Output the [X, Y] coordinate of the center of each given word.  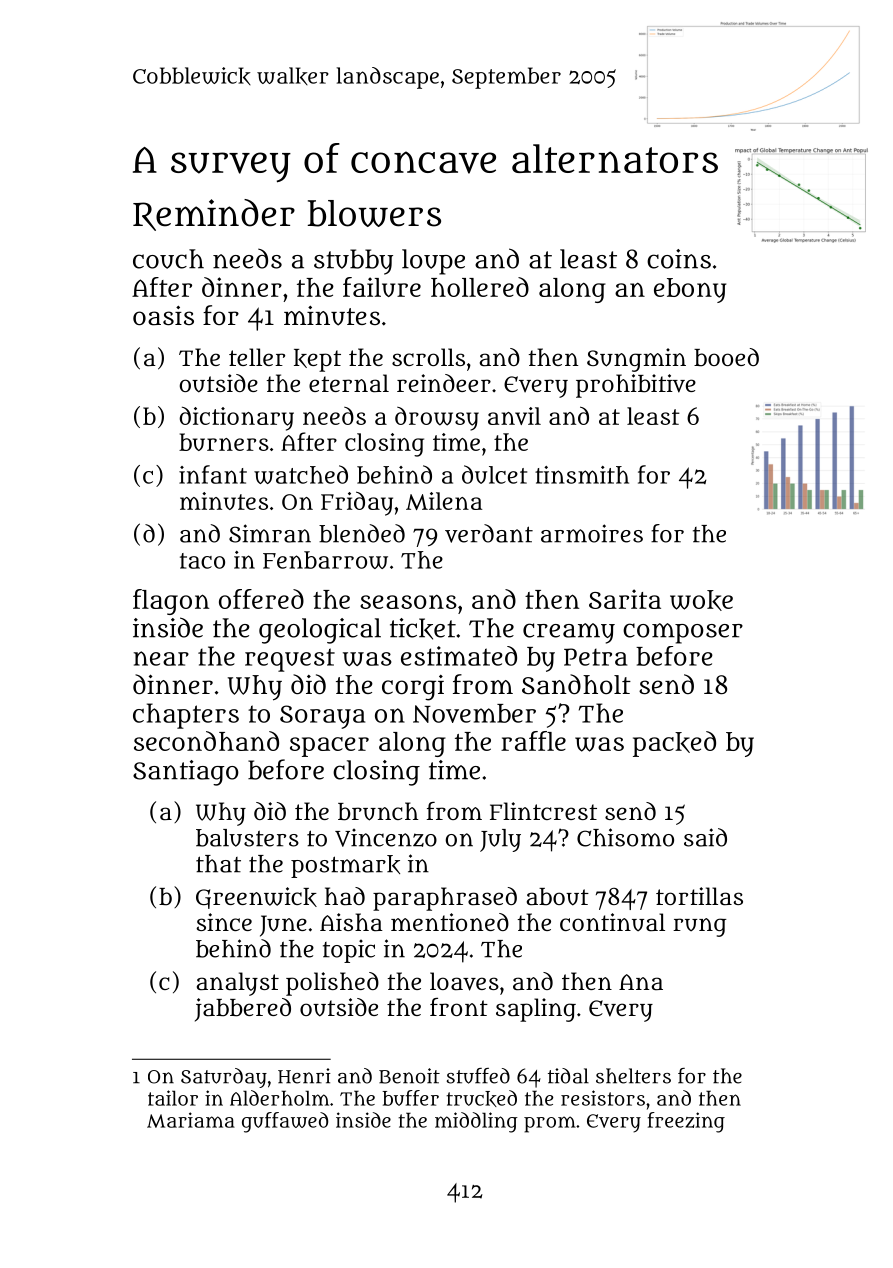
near [161, 658]
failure [382, 287]
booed [726, 357]
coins [679, 259]
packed [674, 744]
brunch [378, 811]
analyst [238, 984]
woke [701, 600]
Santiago [186, 773]
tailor [173, 1098]
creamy [569, 633]
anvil [514, 416]
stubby [353, 262]
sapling [536, 1010]
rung [700, 927]
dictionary [237, 419]
